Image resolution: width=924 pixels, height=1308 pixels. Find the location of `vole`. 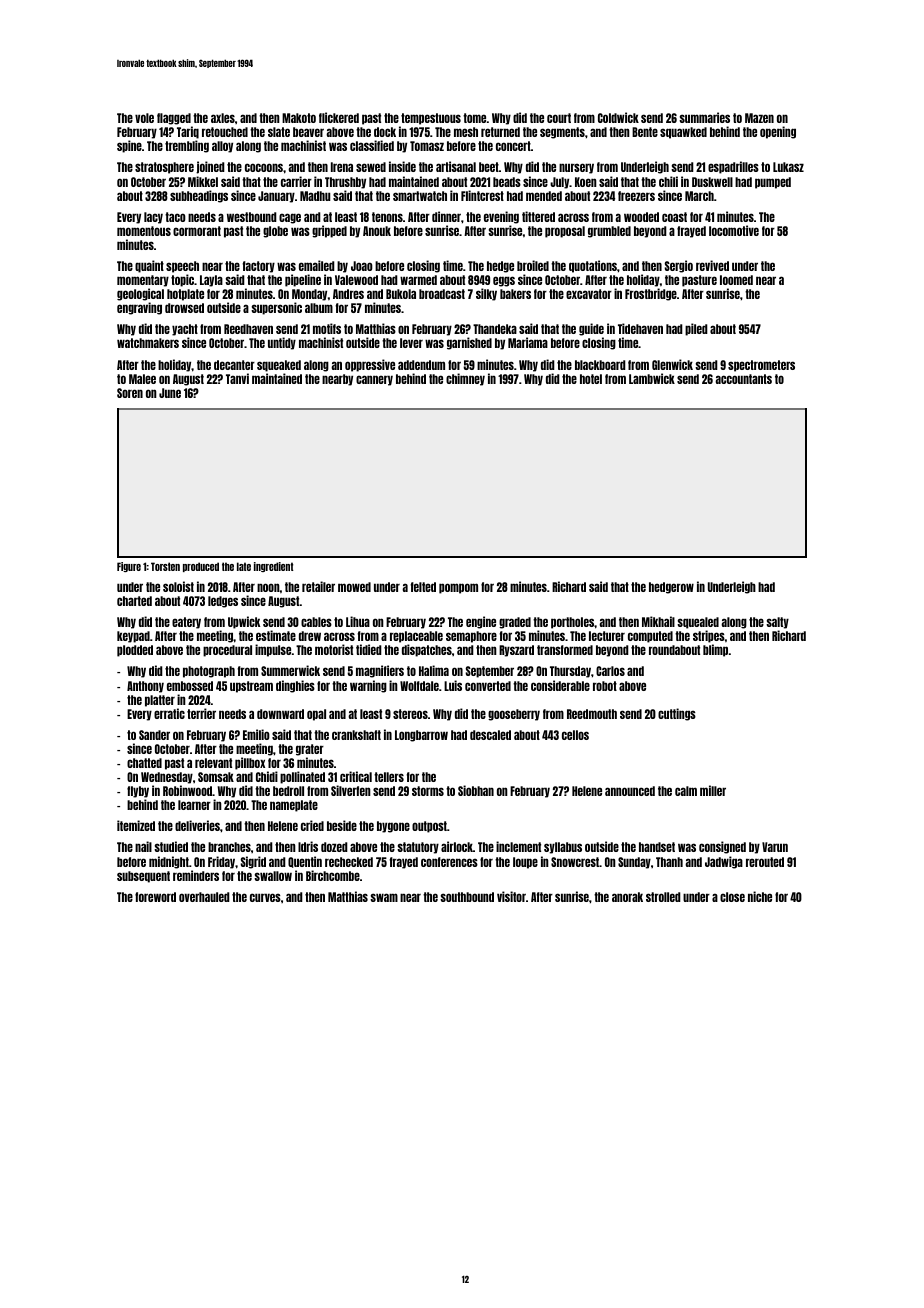

vole is located at coordinates (144, 118).
